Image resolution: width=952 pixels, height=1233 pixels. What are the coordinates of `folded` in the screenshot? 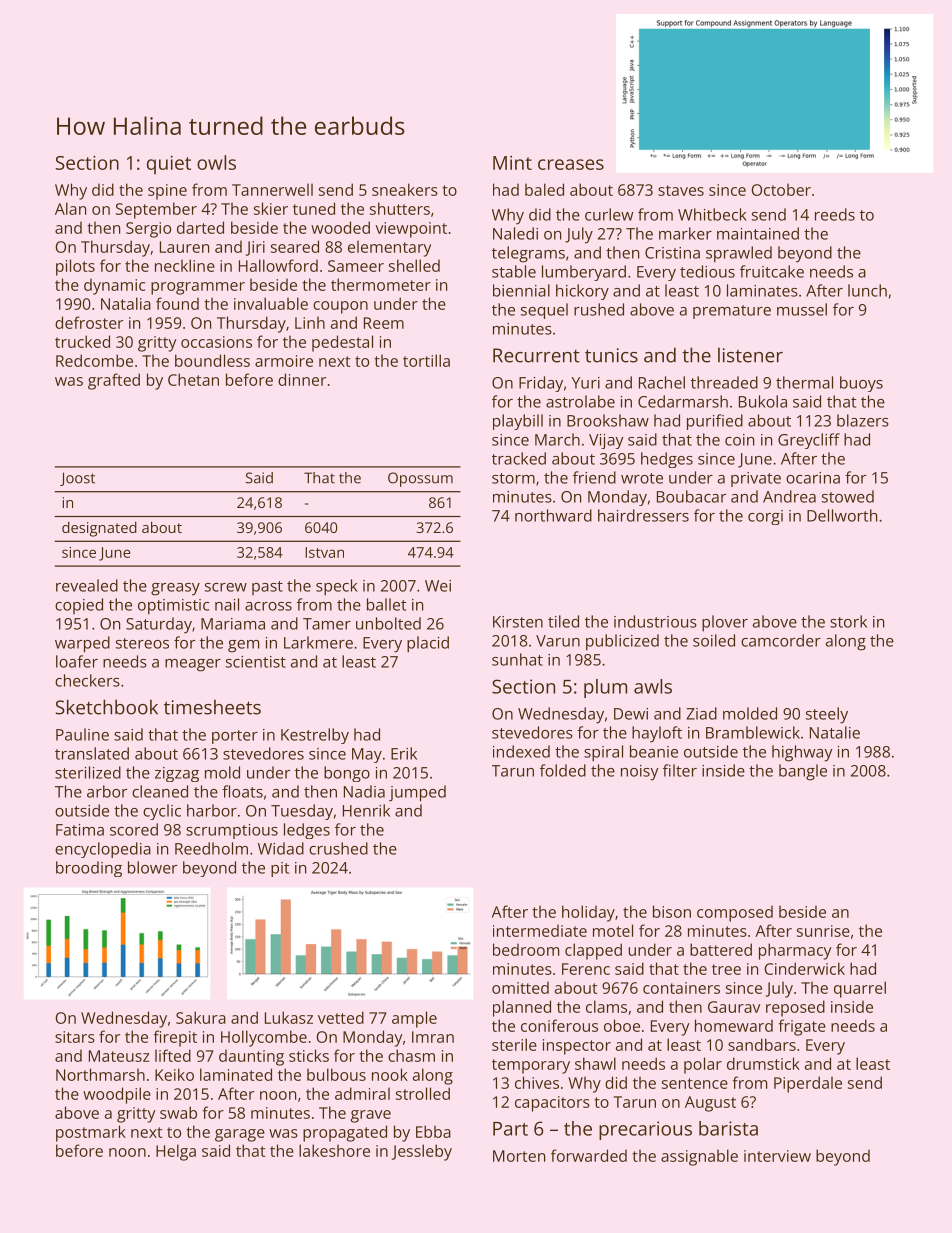 It's located at (563, 770).
